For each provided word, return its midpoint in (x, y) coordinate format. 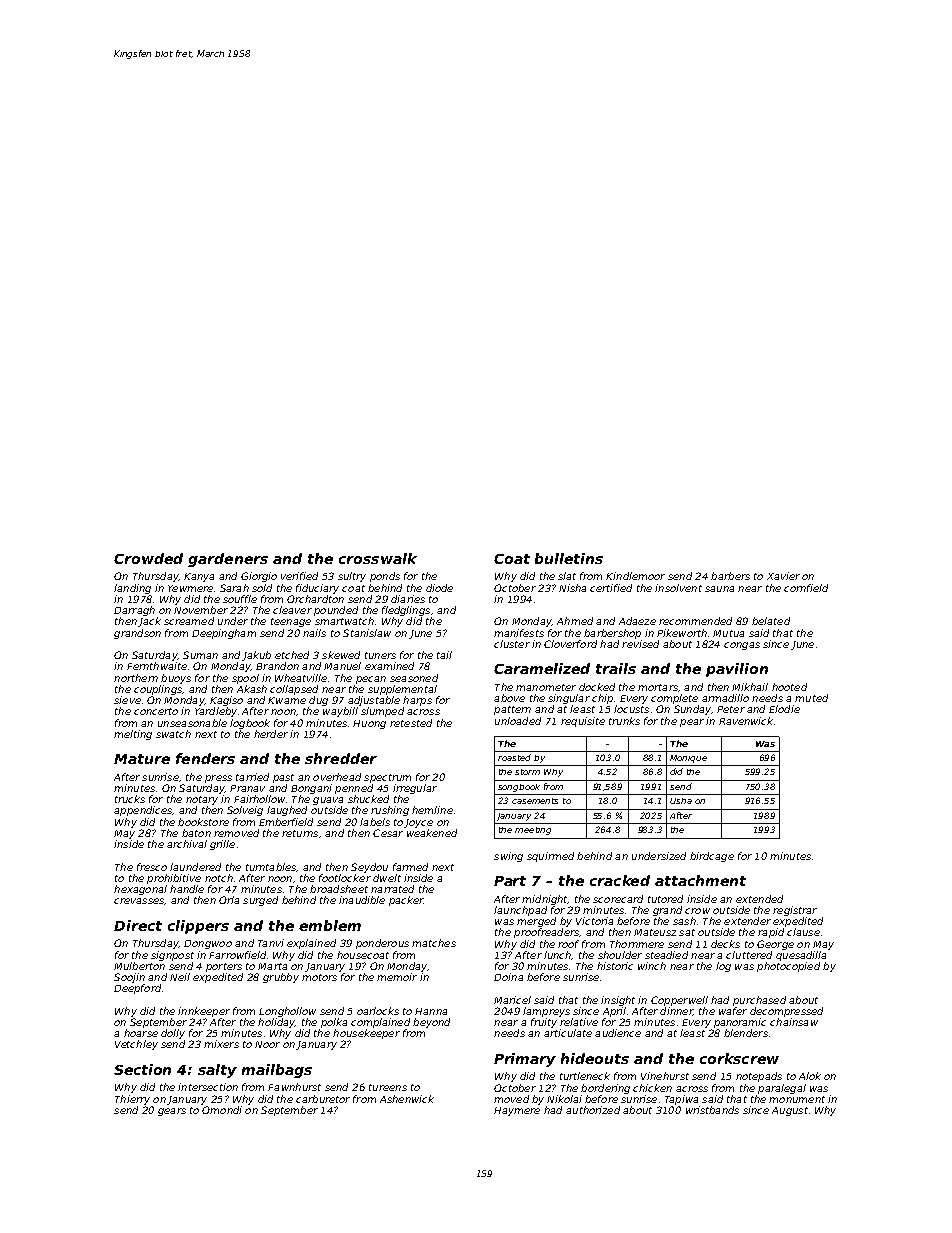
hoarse (141, 1033)
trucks (130, 799)
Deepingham (224, 634)
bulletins (569, 558)
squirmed (550, 857)
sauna (719, 589)
